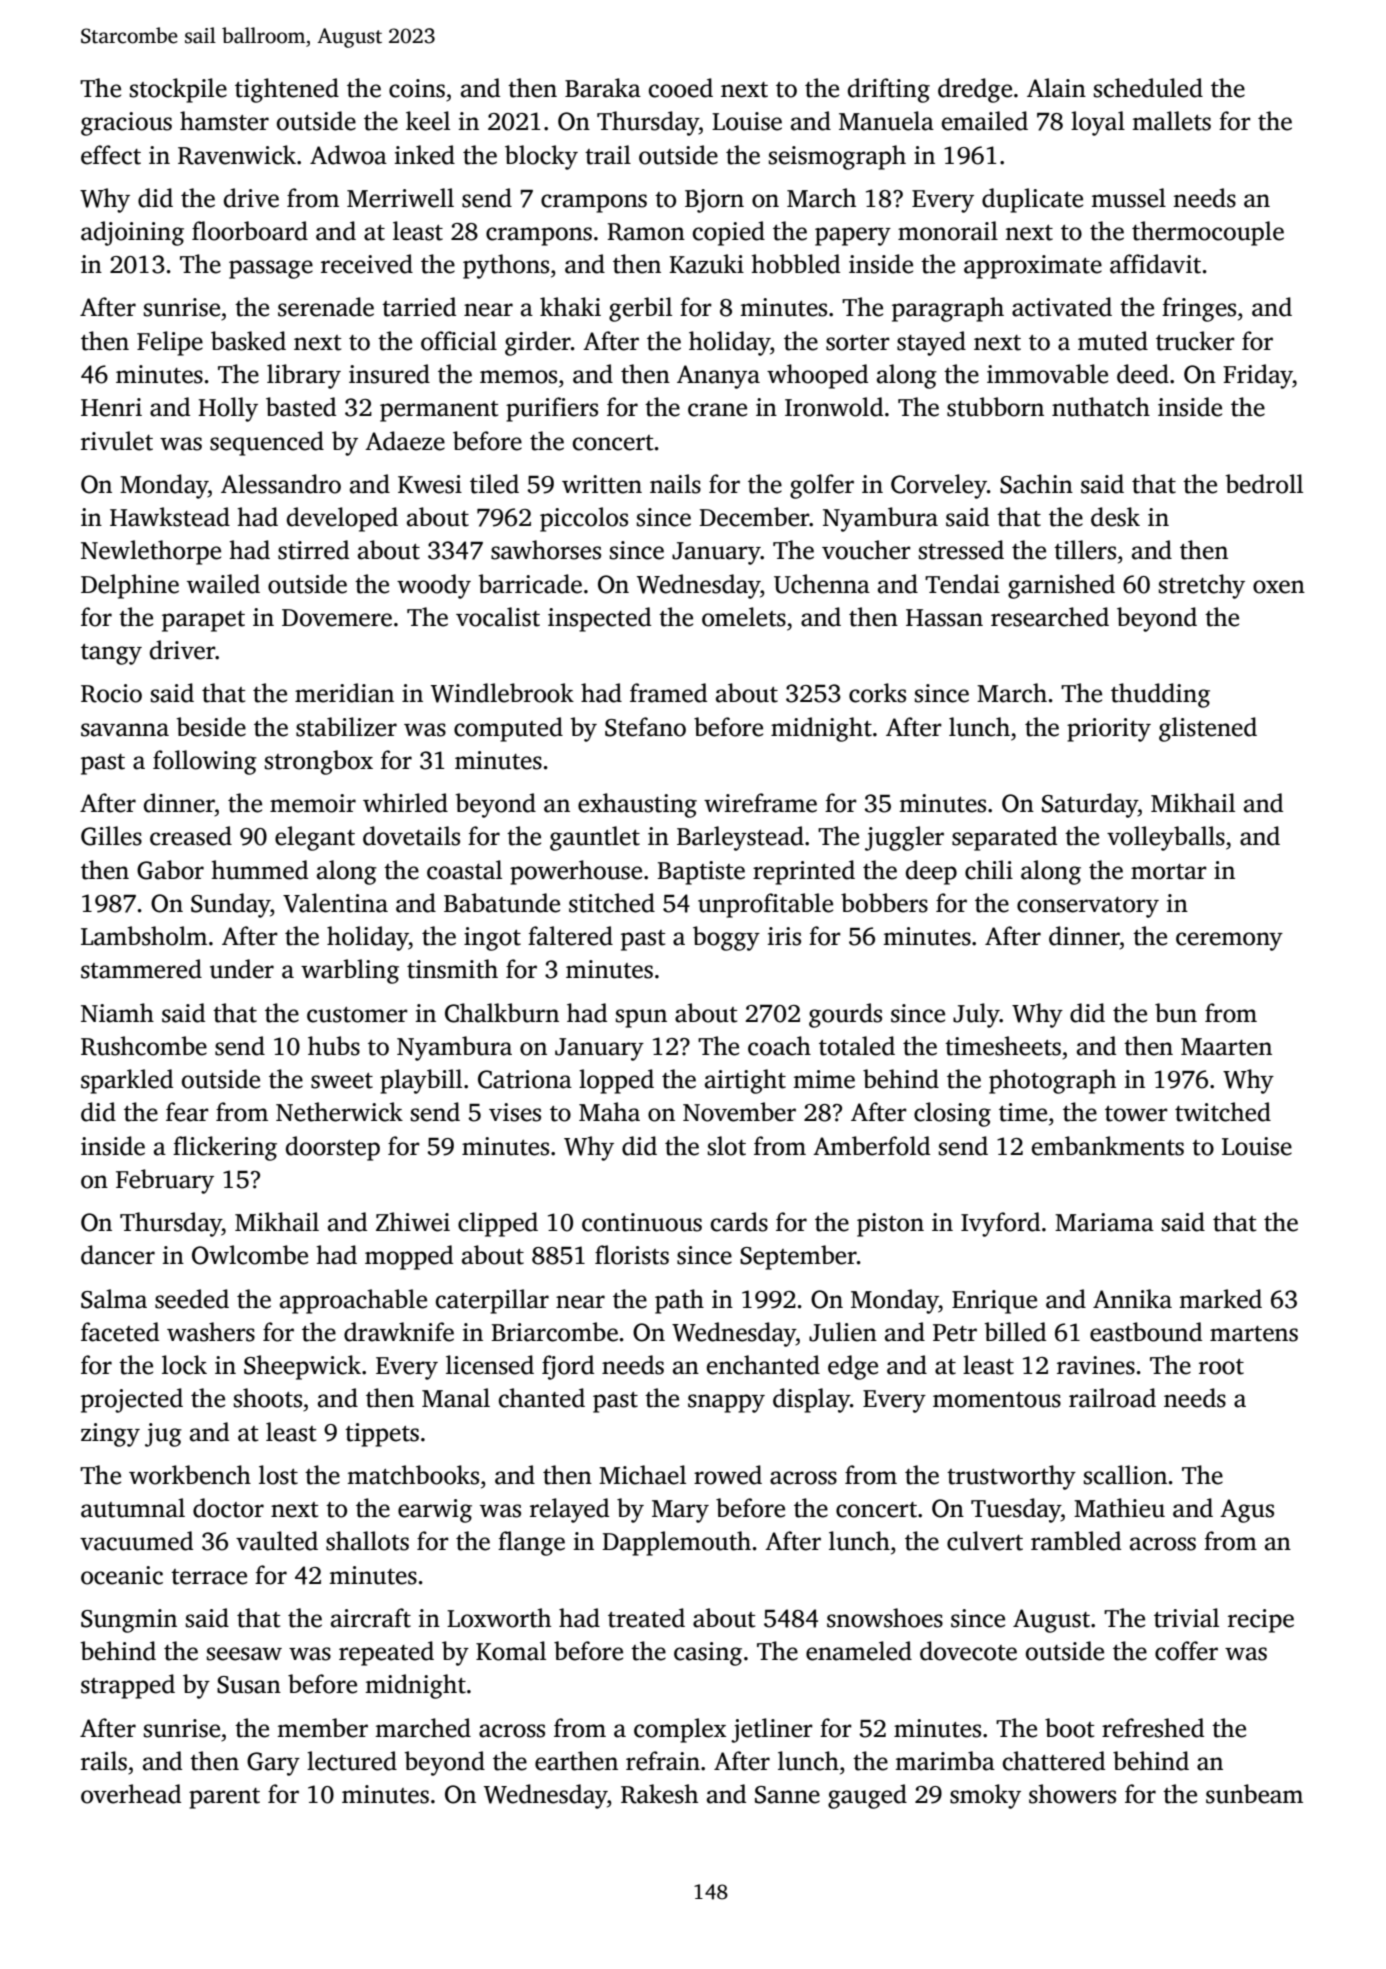 The image size is (1386, 1969). I want to click on dancer, so click(118, 1255).
